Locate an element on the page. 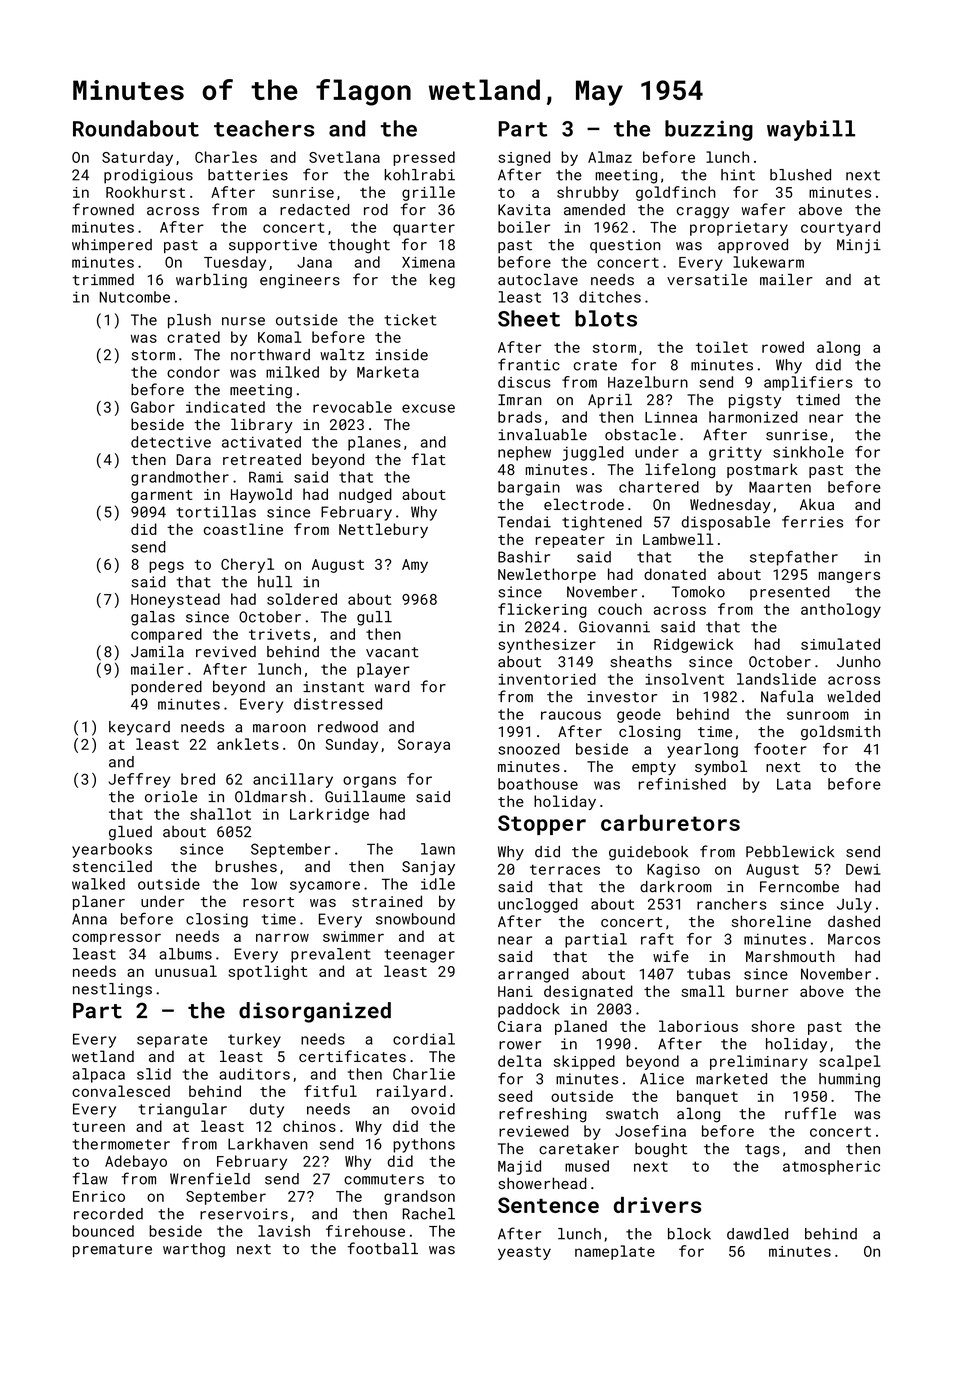  Saturday is located at coordinates (137, 158).
